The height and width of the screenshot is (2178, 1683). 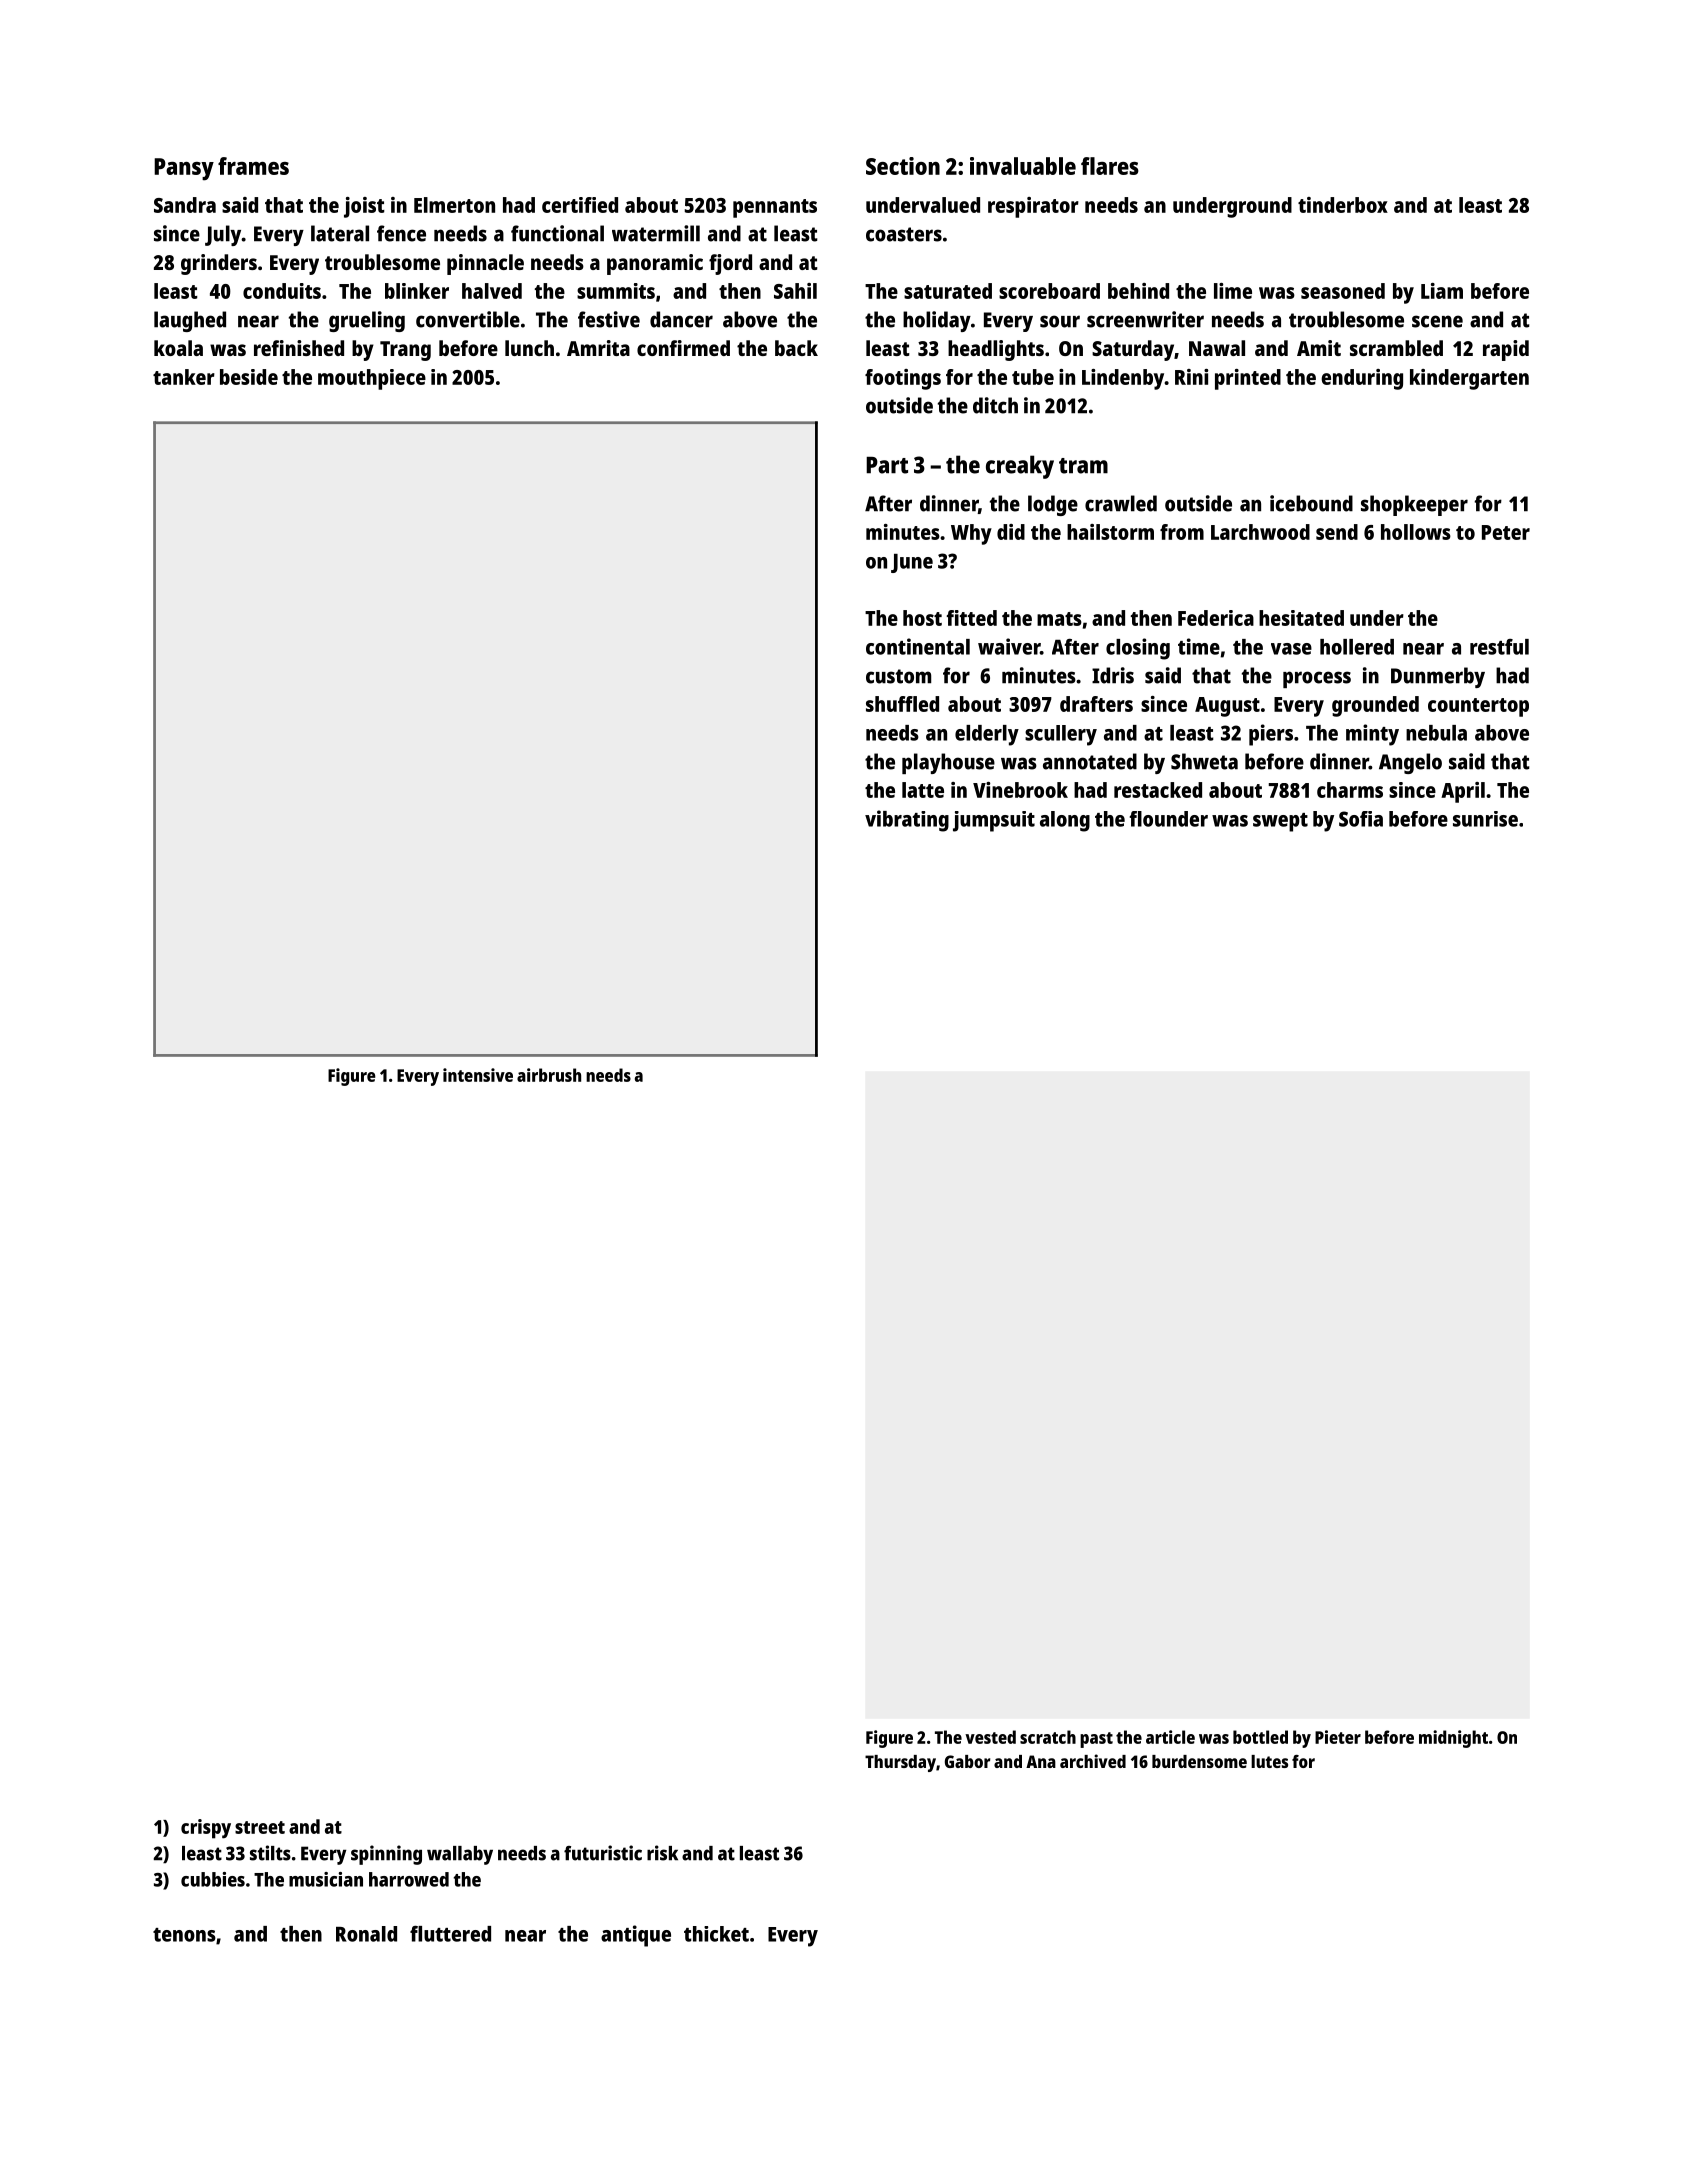 I want to click on Thursday, so click(x=900, y=1763).
